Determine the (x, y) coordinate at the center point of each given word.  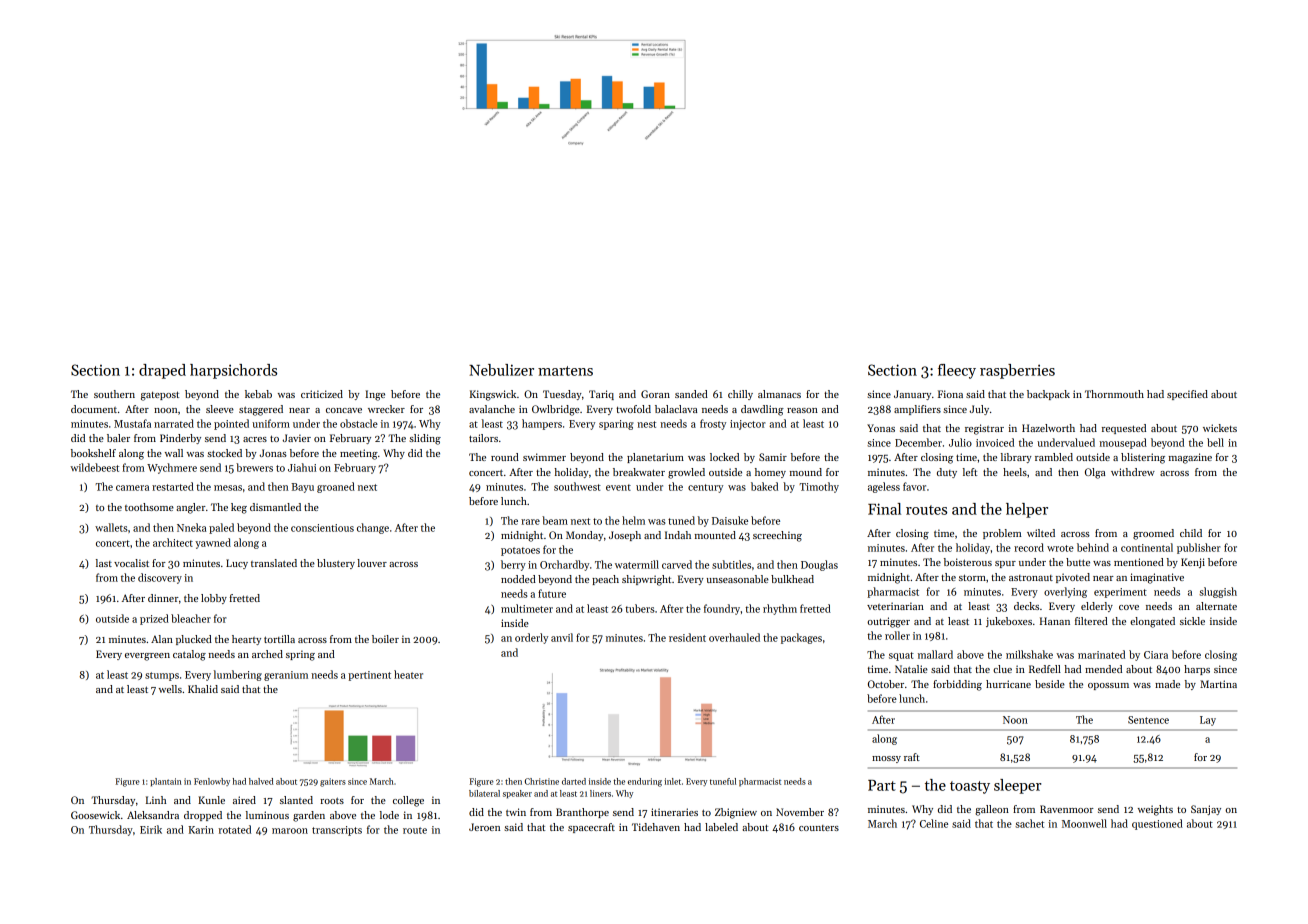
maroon (290, 831)
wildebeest (94, 467)
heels (1015, 472)
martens (565, 371)
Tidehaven (656, 827)
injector (748, 425)
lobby (214, 599)
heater (408, 674)
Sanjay (1206, 810)
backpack (1048, 395)
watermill (637, 564)
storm (972, 577)
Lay (1208, 721)
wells (170, 689)
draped (162, 371)
